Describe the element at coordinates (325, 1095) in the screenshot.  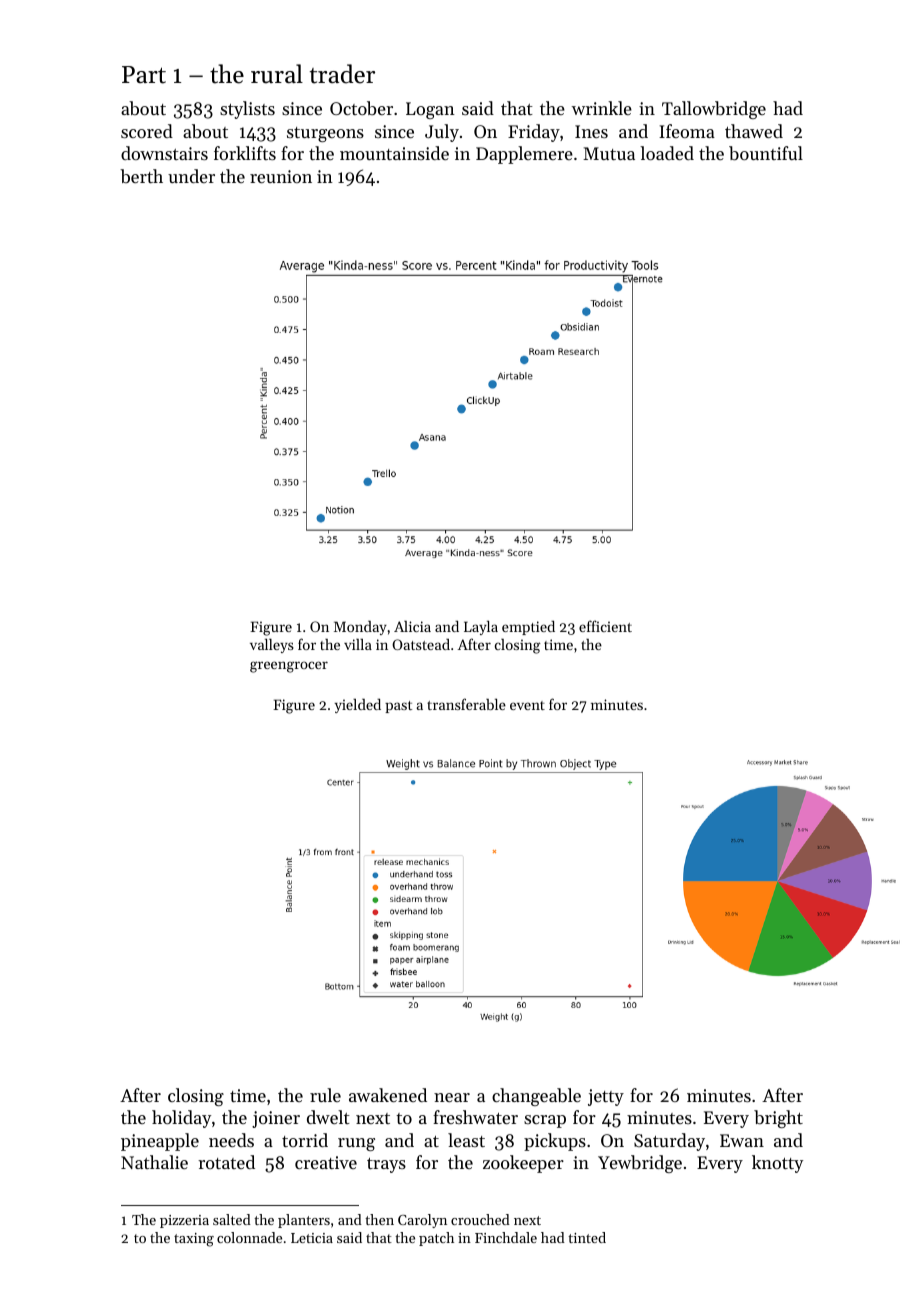
I see `rule` at that location.
